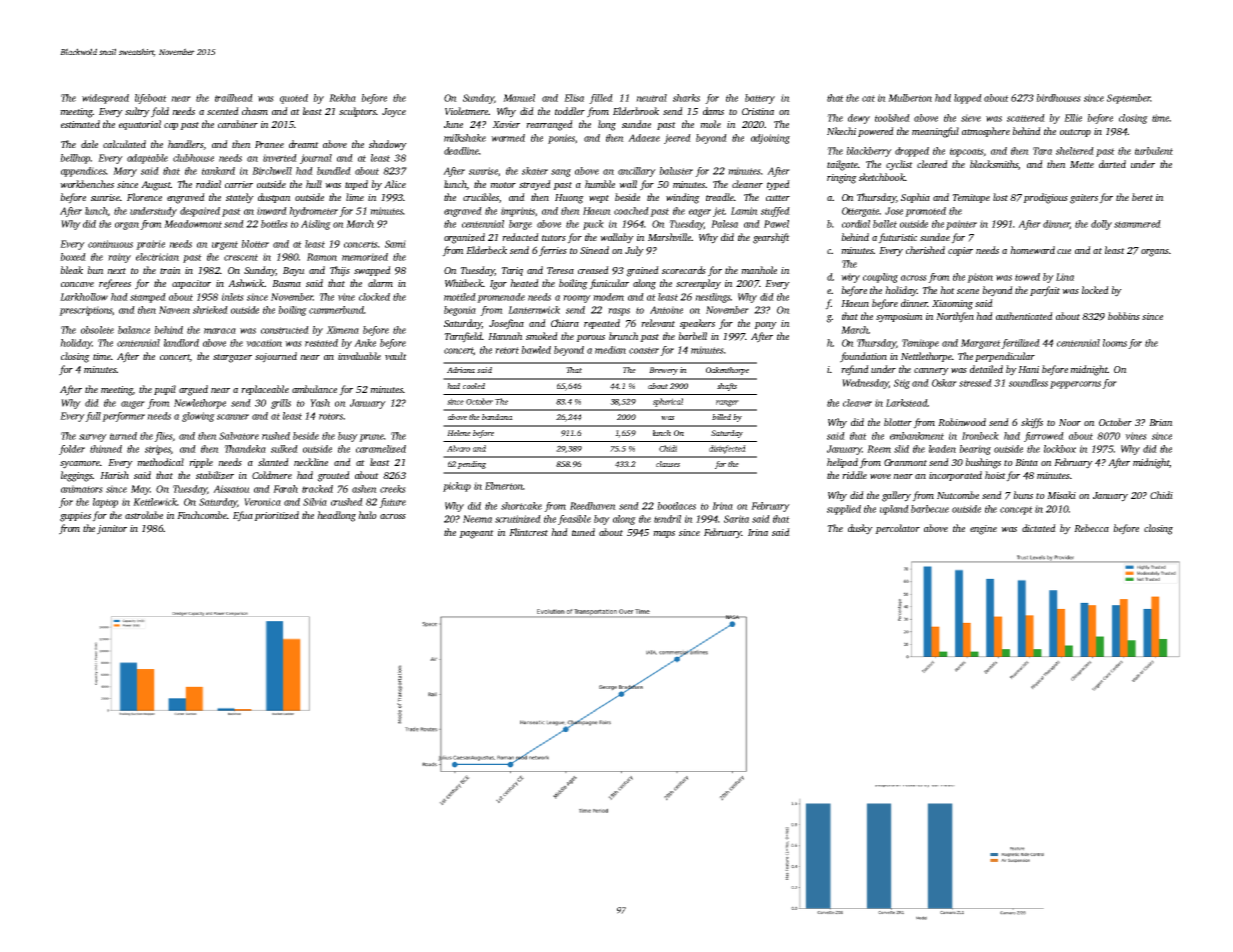 The image size is (1233, 952). What do you see at coordinates (1142, 197) in the screenshot?
I see `beret` at bounding box center [1142, 197].
